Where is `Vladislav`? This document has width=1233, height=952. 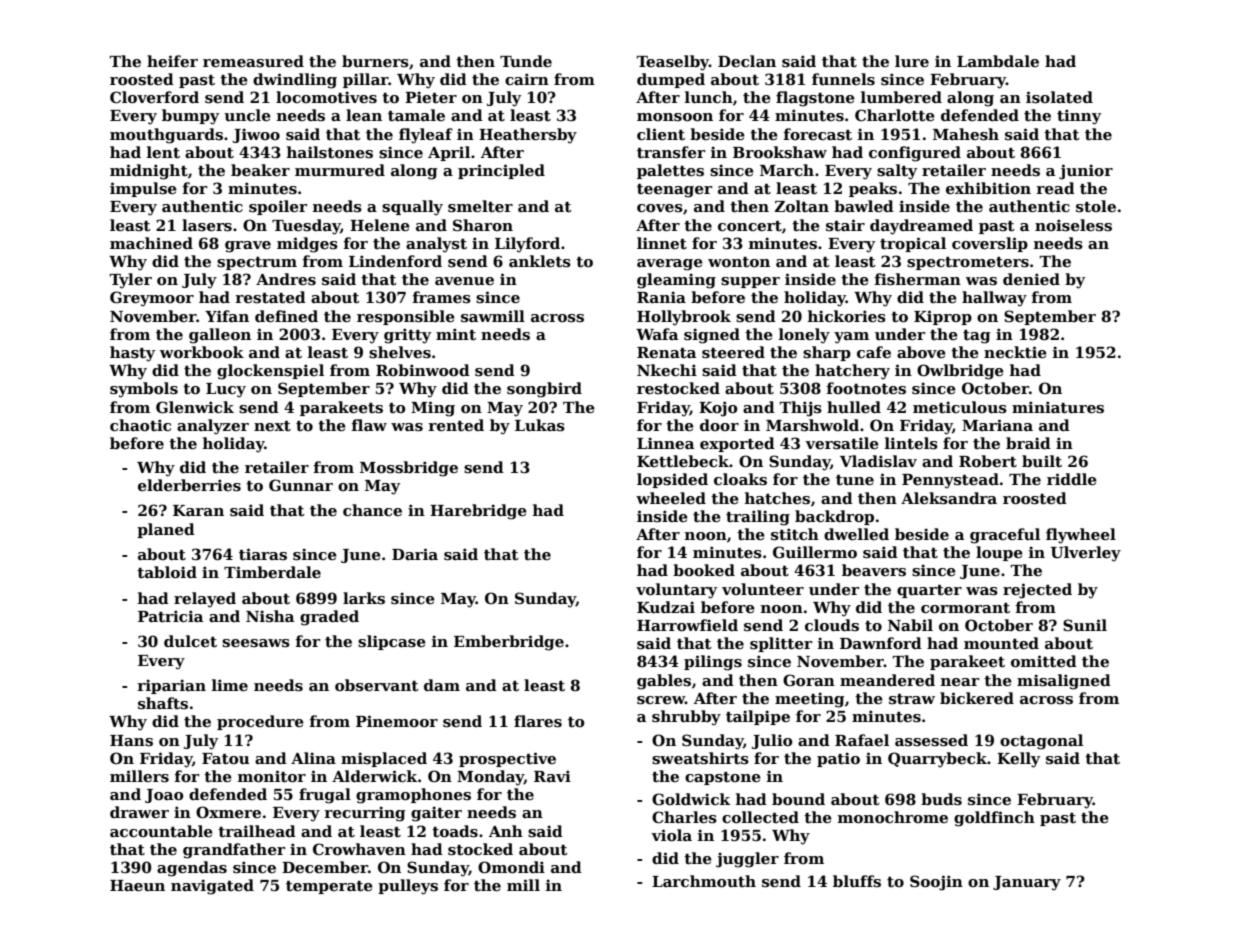
Vladislav is located at coordinates (878, 461).
